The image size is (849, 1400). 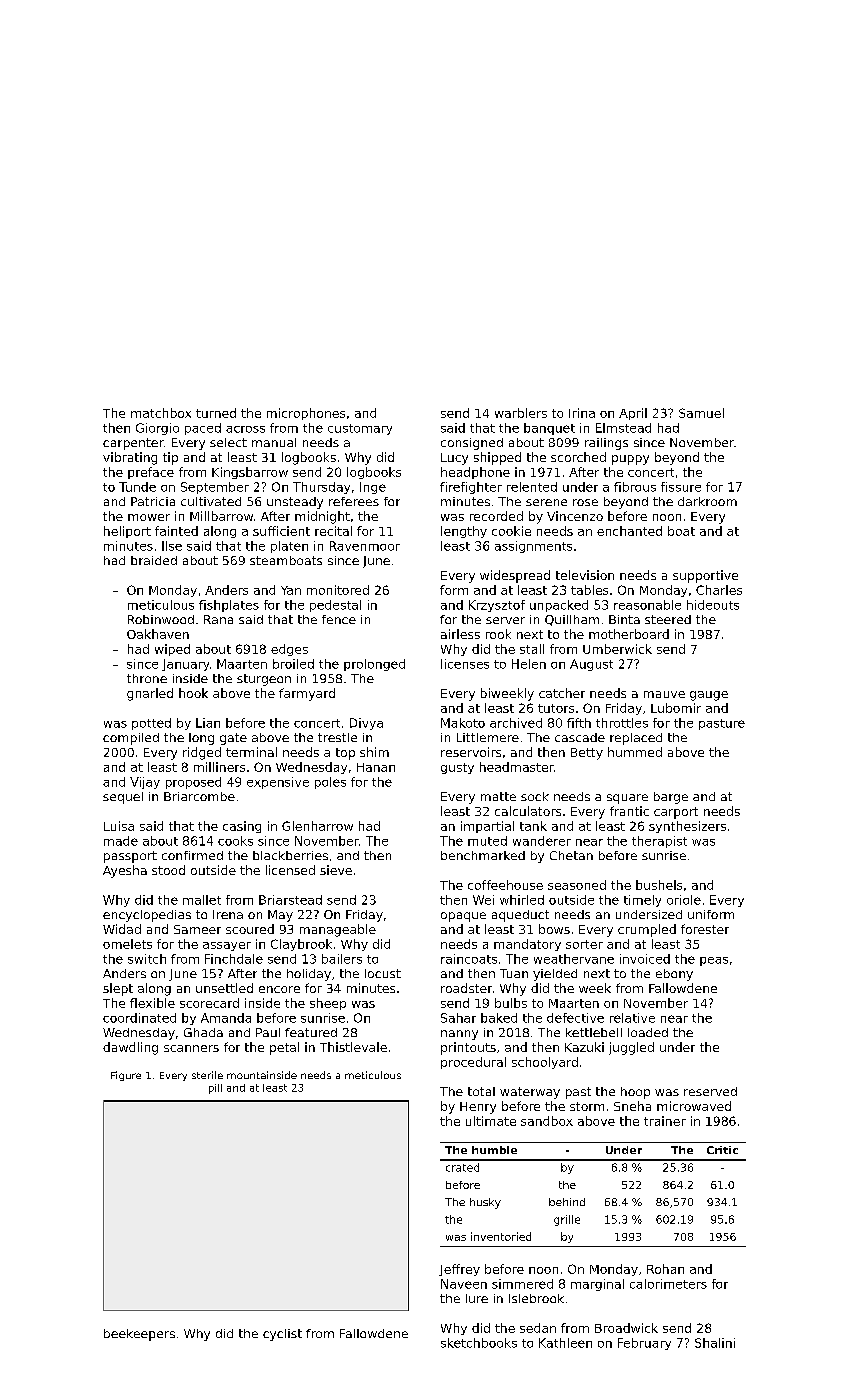 I want to click on simmered, so click(x=522, y=1284).
